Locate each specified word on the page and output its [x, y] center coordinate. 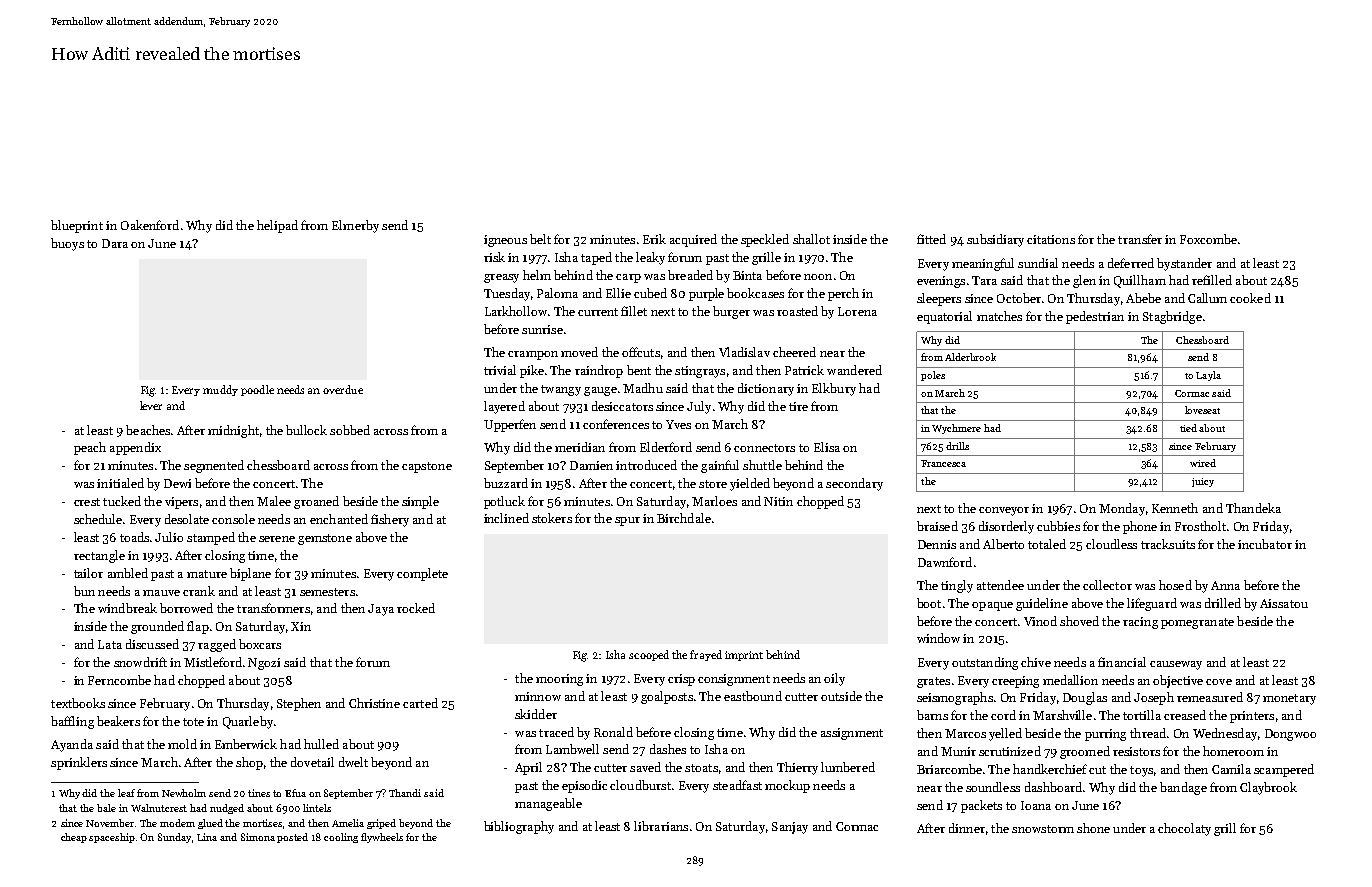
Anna [1225, 585]
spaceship [112, 838]
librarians [661, 826]
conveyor [1004, 511]
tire [798, 406]
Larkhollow [516, 311]
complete [422, 574]
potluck [504, 502]
